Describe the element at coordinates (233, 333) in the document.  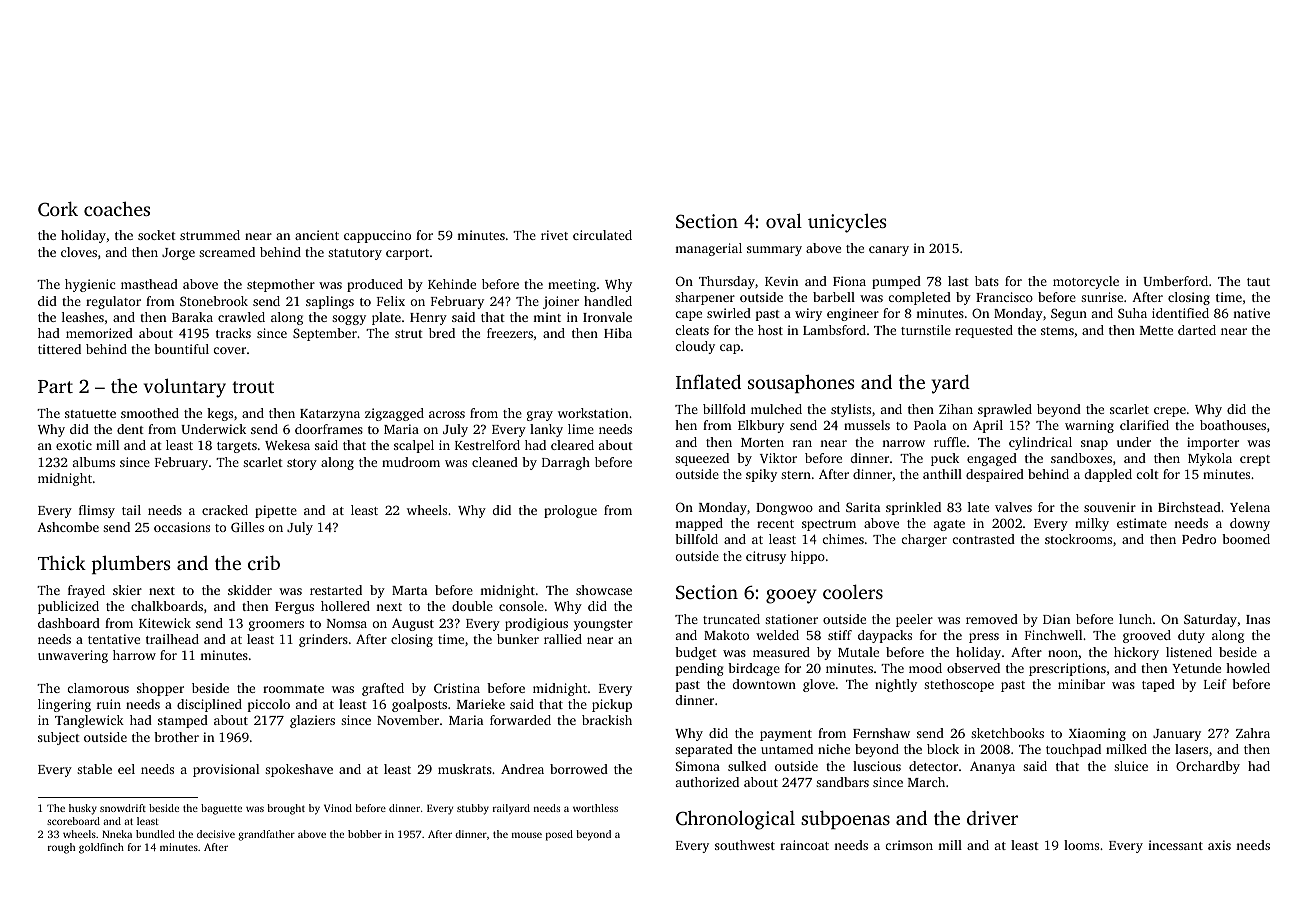
I see `tracks` at that location.
